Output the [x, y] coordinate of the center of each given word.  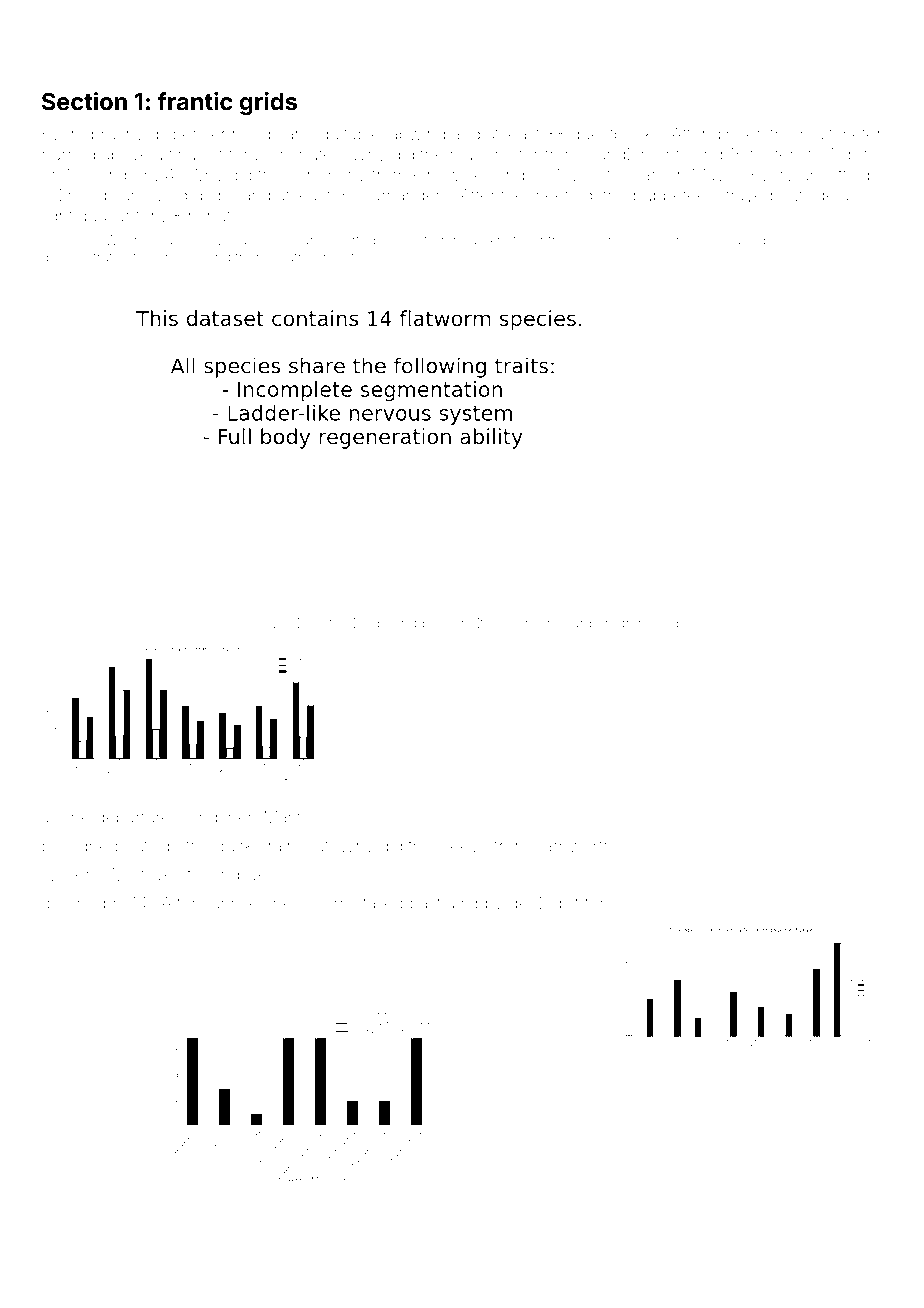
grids [268, 103]
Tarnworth [574, 846]
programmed [637, 624]
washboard [556, 623]
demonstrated [85, 257]
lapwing [416, 135]
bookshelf [453, 623]
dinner [737, 134]
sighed [92, 847]
